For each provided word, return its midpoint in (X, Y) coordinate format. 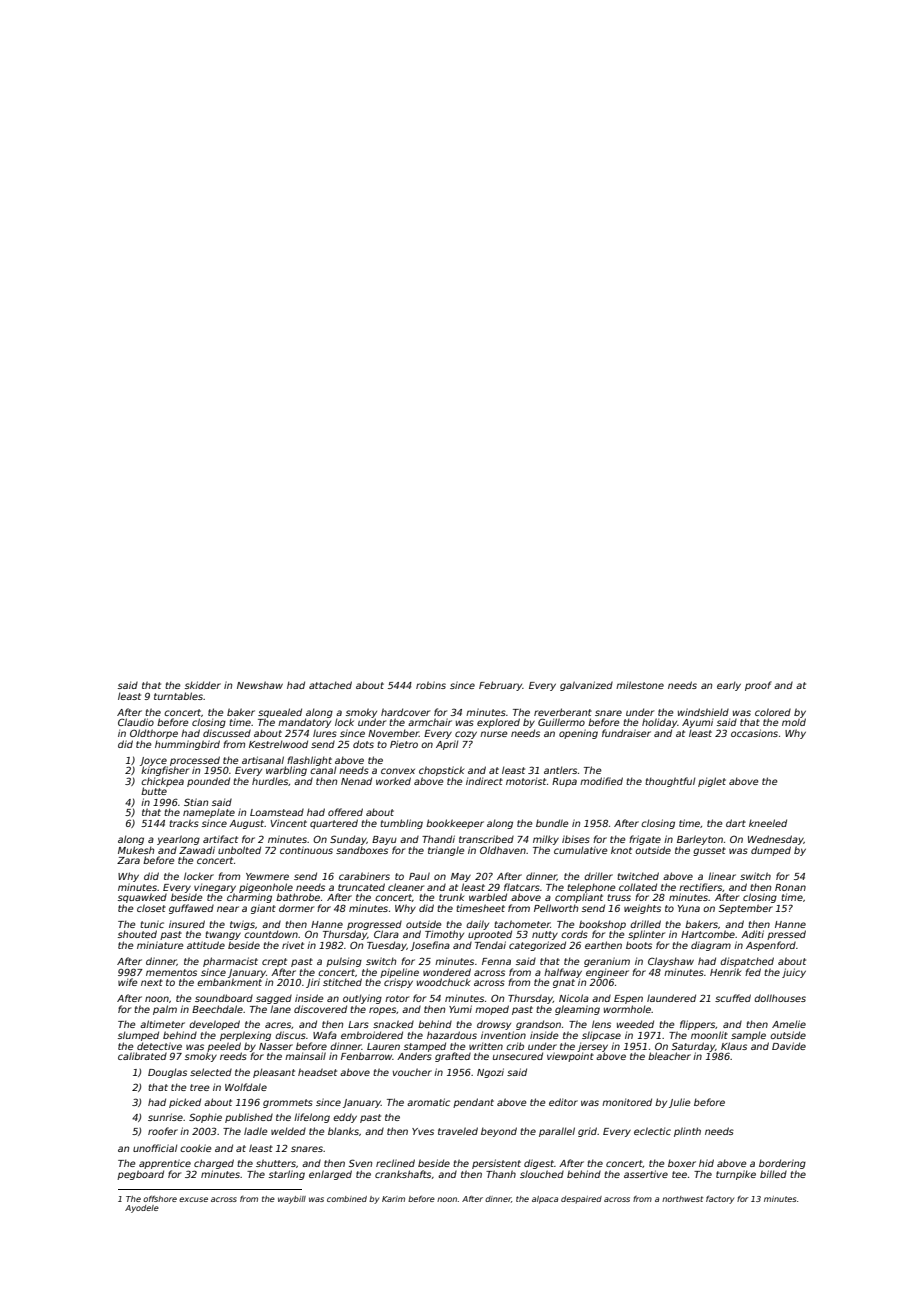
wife (128, 982)
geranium (607, 962)
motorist (526, 781)
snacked (393, 1024)
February (500, 686)
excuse (193, 1199)
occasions (754, 733)
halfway (563, 973)
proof (758, 686)
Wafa (325, 1035)
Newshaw (260, 685)
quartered (334, 824)
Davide (789, 1046)
